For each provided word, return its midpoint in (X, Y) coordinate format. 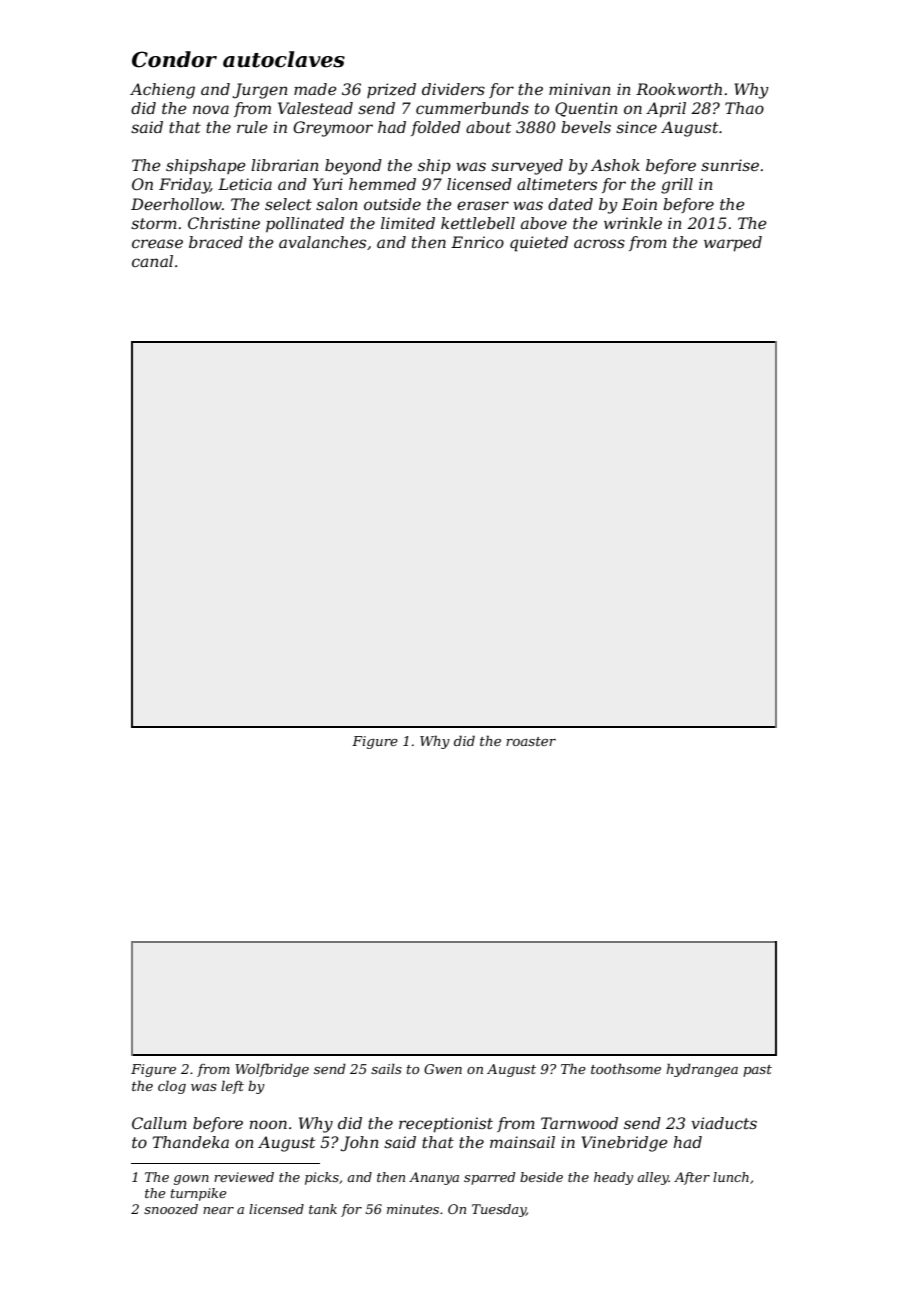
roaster (531, 741)
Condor (174, 59)
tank (323, 1209)
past (757, 1071)
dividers (453, 89)
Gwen (443, 1069)
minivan (580, 89)
